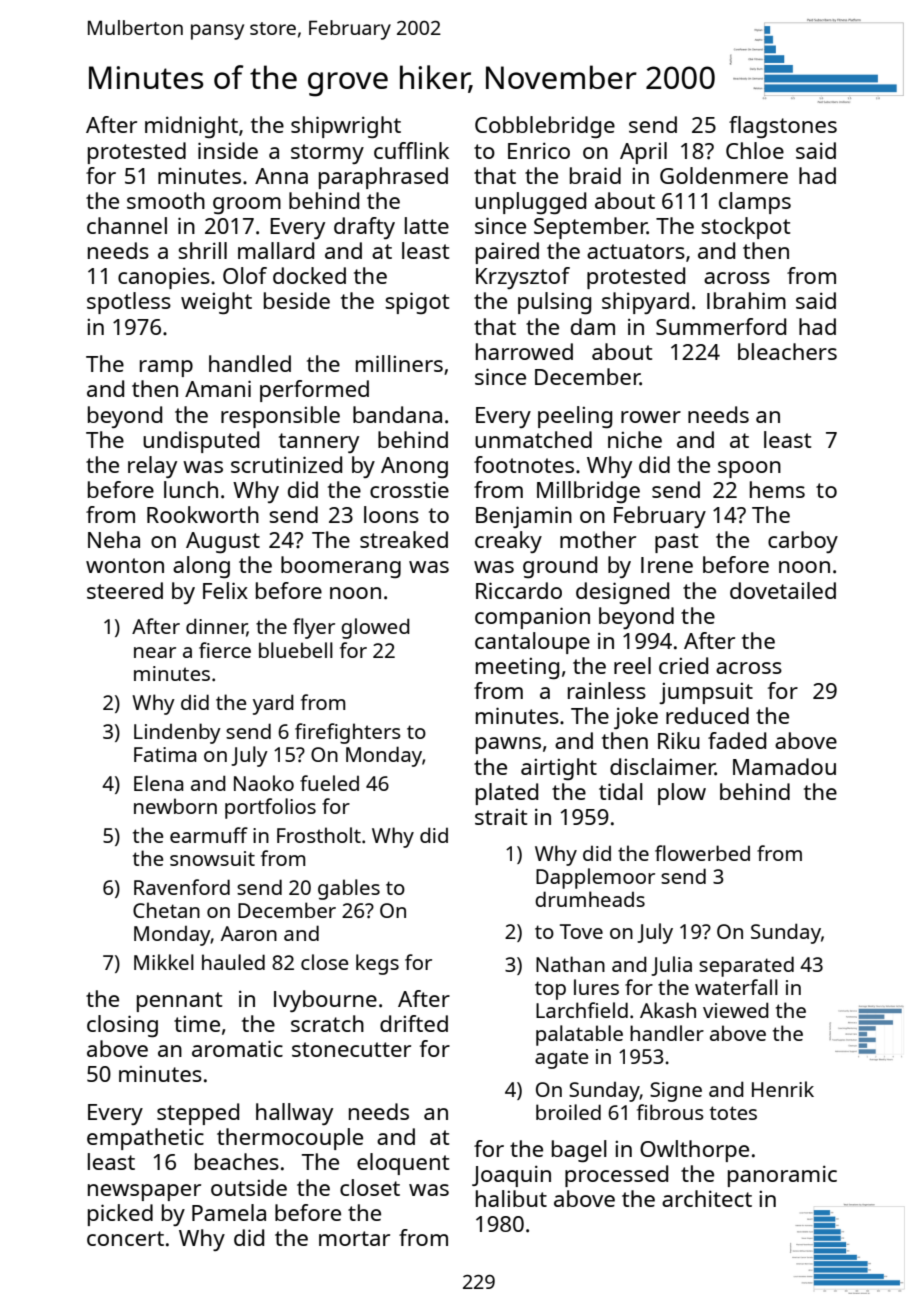  I want to click on Amani, so click(218, 388).
